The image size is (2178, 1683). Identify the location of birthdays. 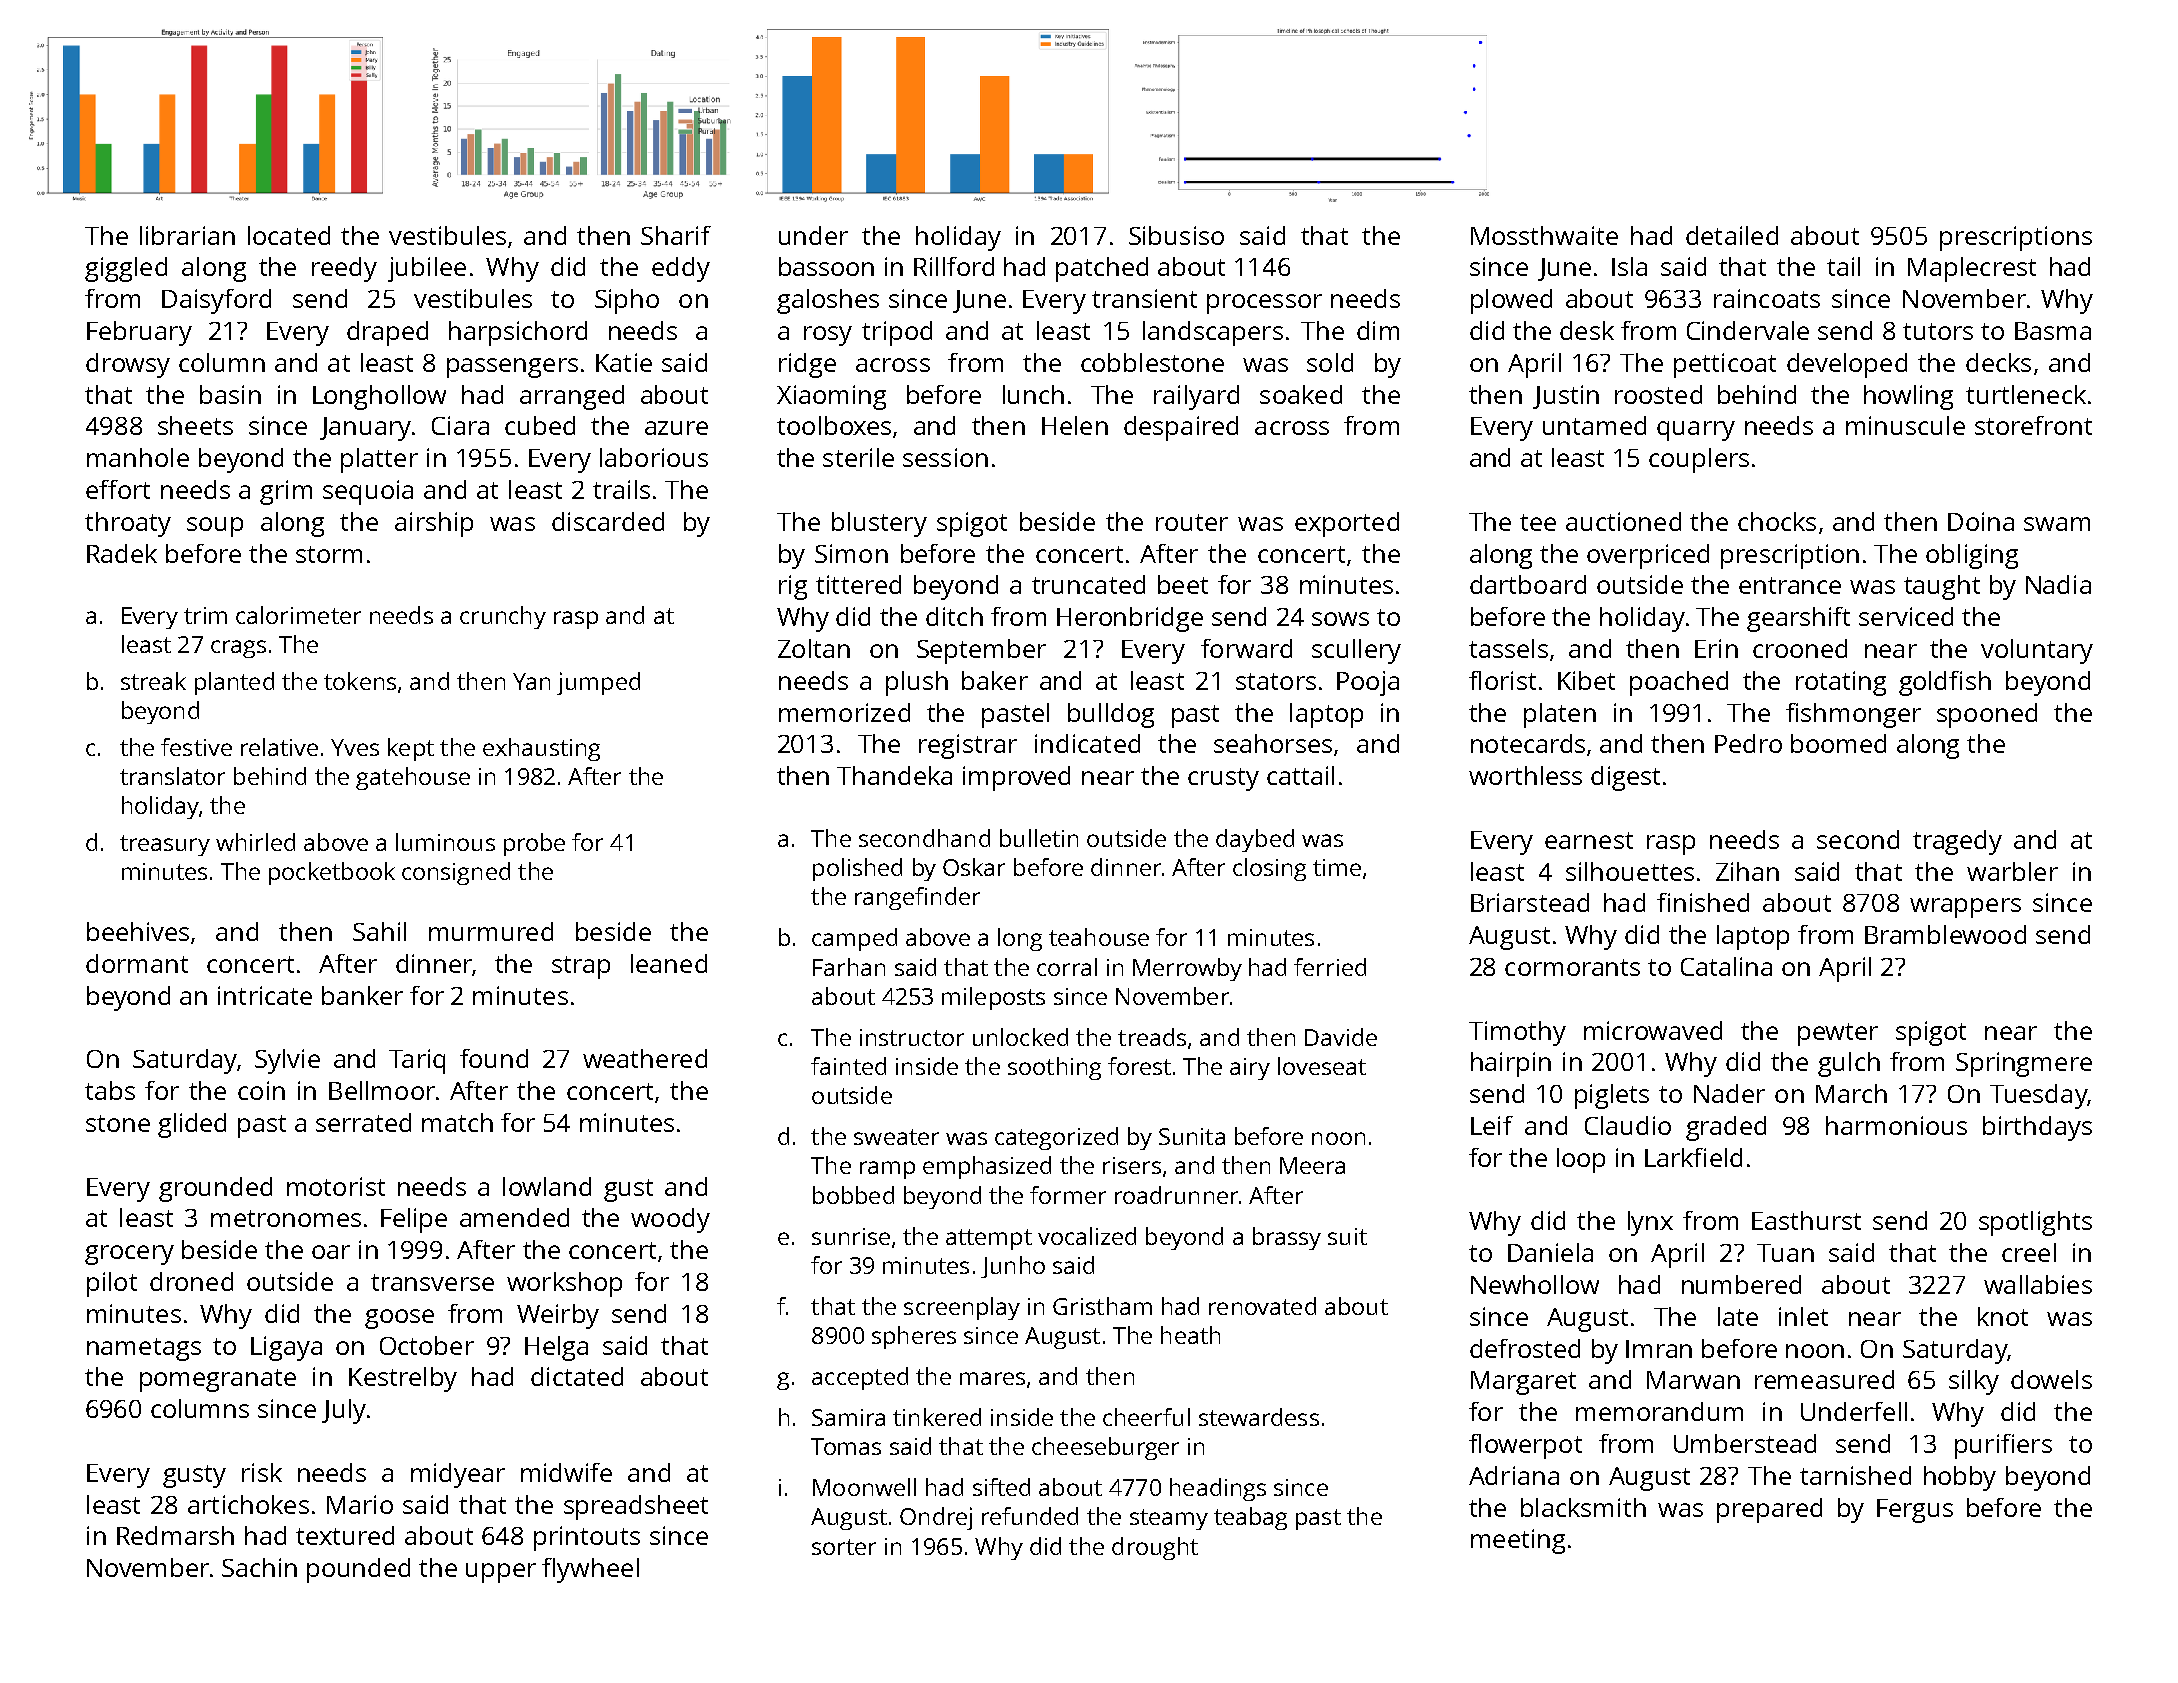
(2037, 1128).
